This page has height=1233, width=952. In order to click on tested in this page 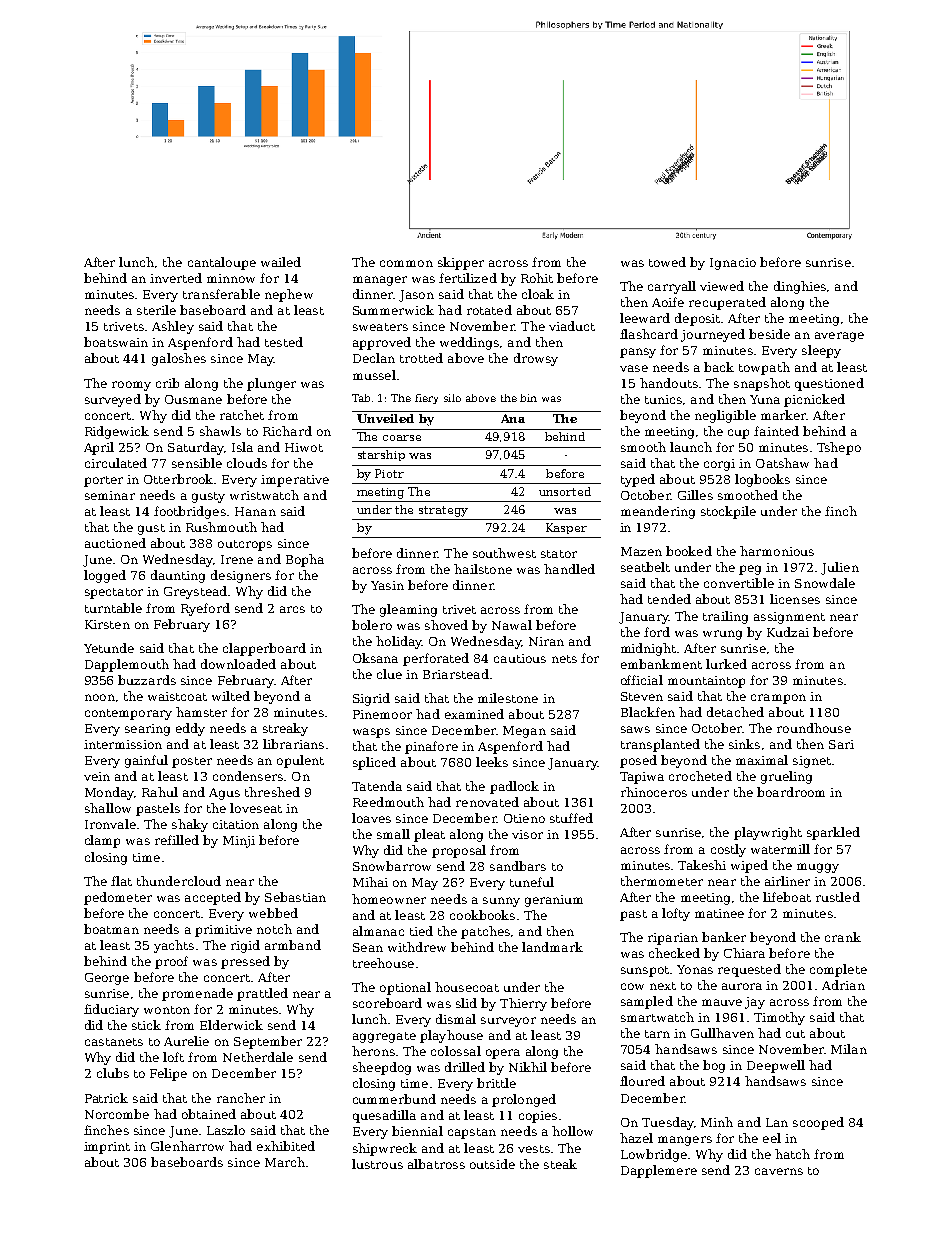, I will do `click(284, 342)`.
